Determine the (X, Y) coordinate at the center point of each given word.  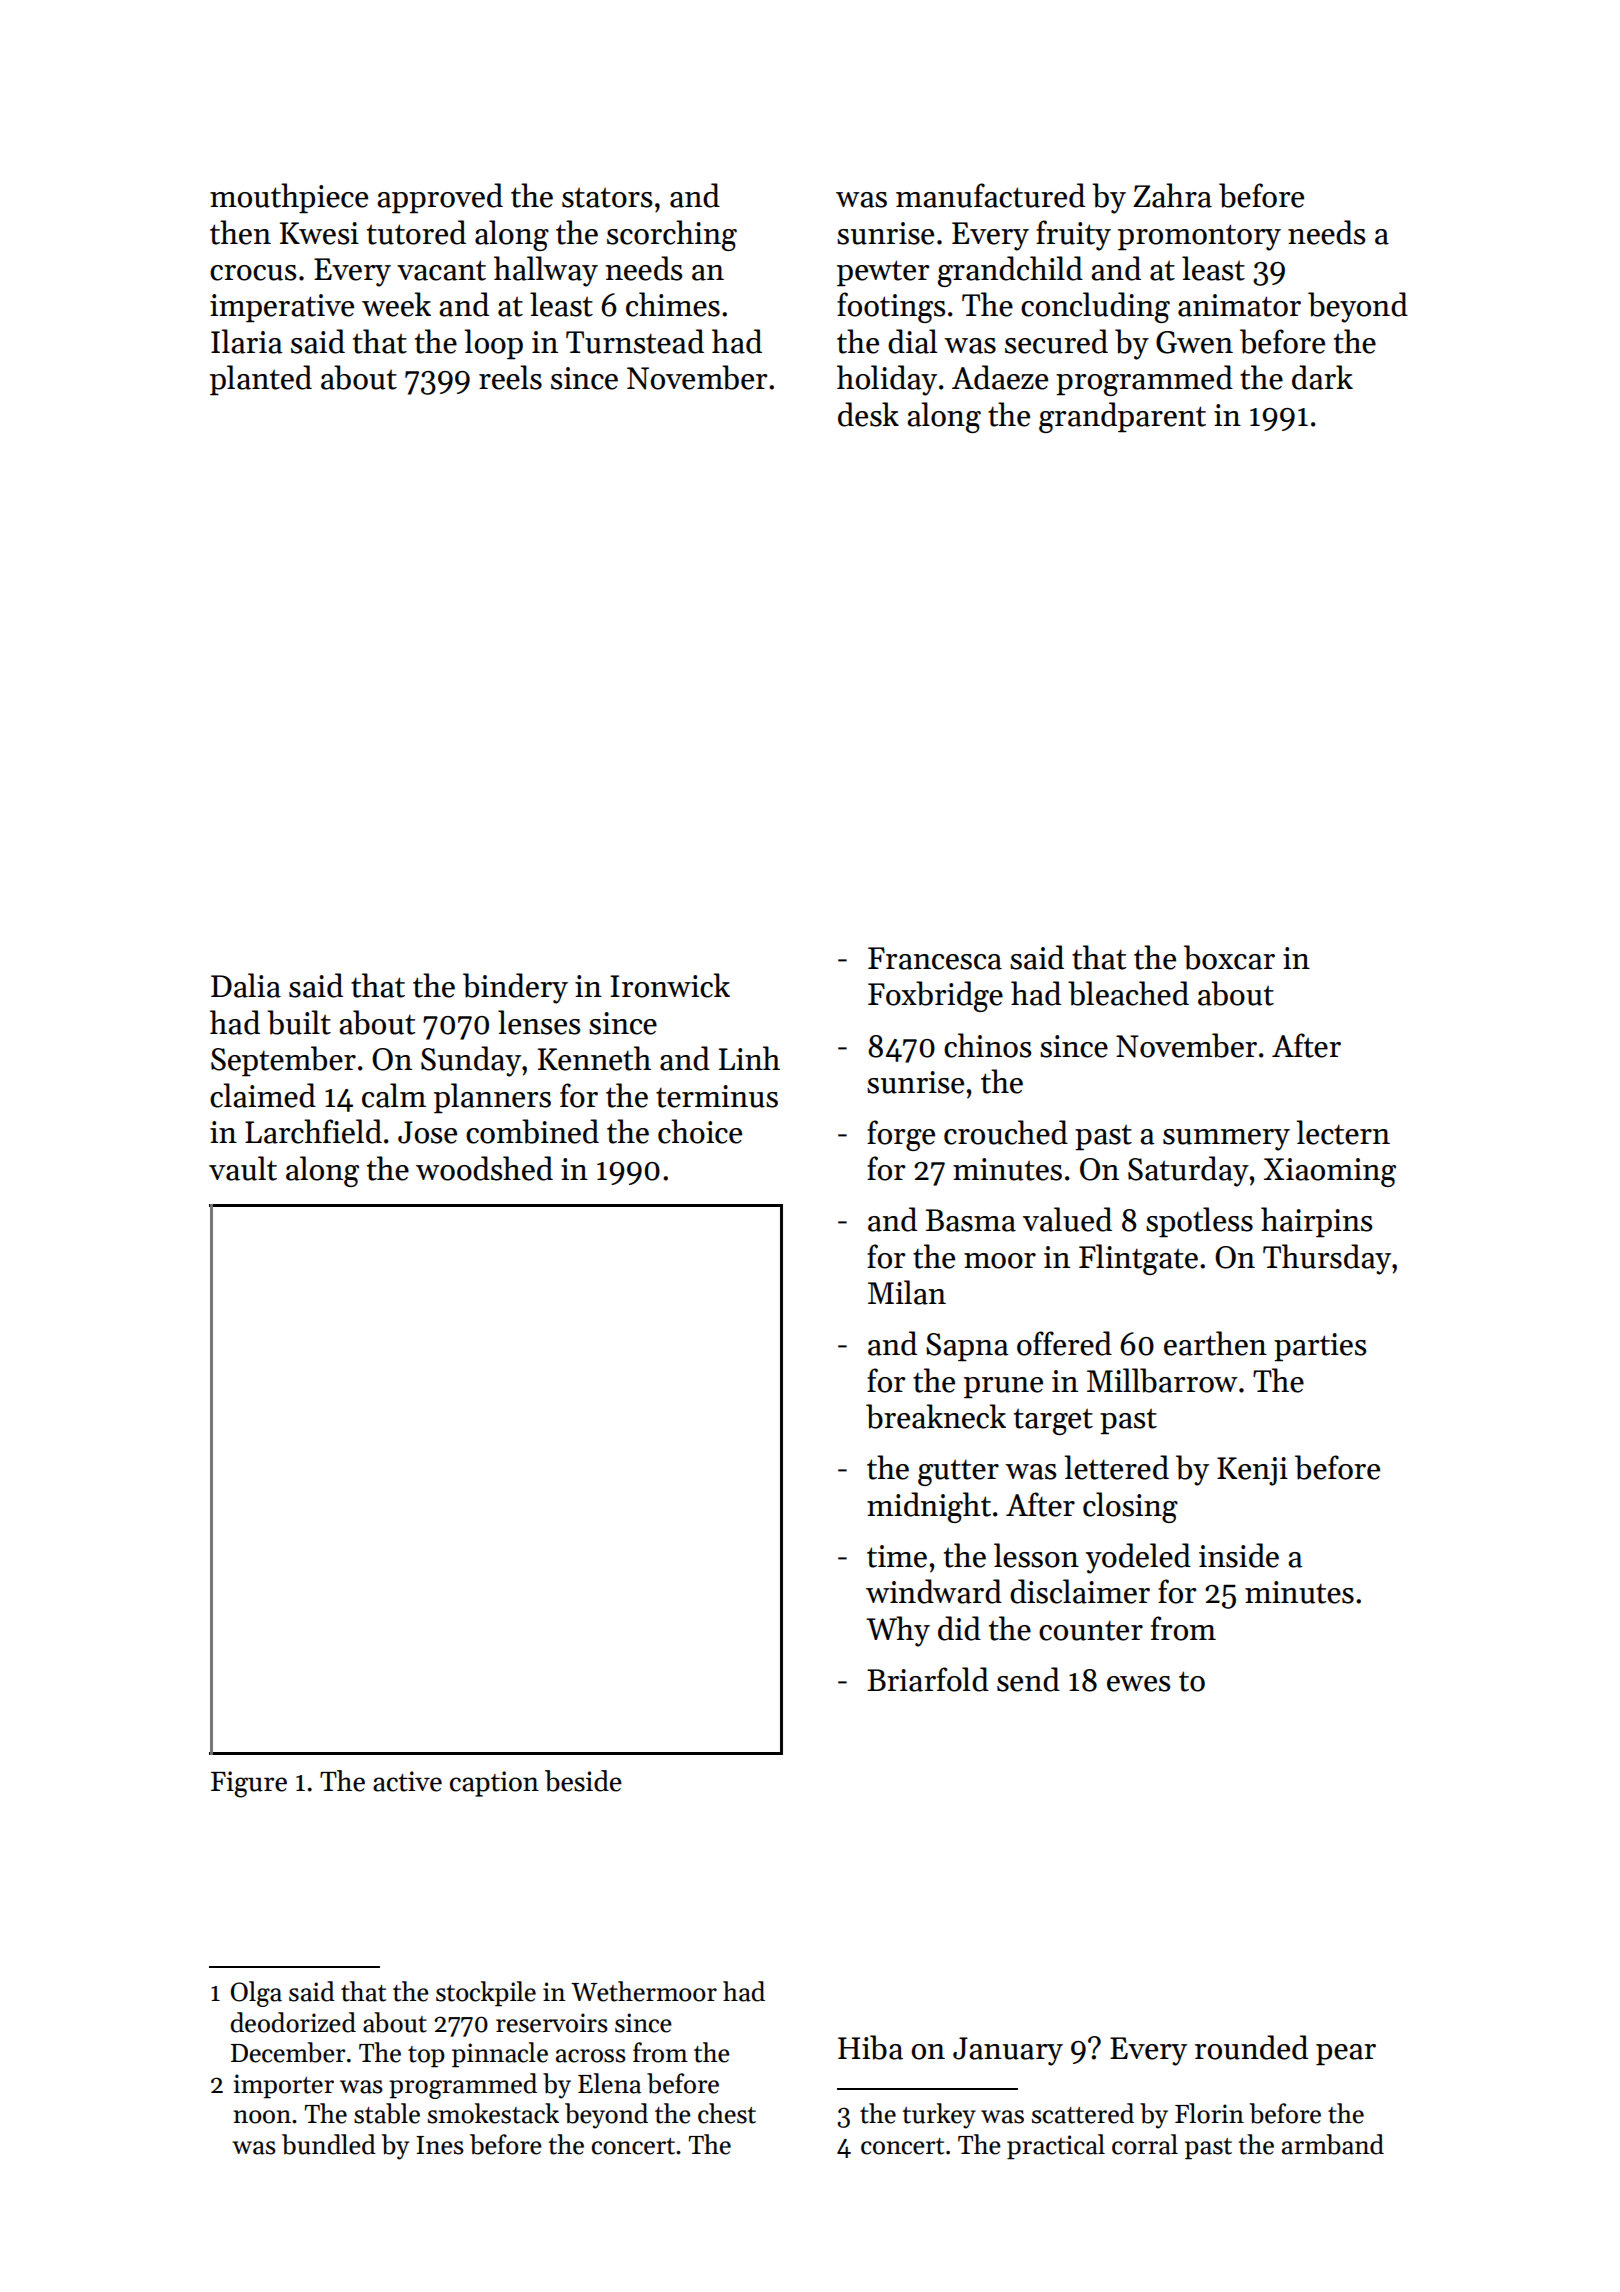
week (396, 304)
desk (868, 414)
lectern (1343, 1132)
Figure (249, 1784)
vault (243, 1168)
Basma (971, 1220)
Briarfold (928, 1679)
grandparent (1122, 417)
